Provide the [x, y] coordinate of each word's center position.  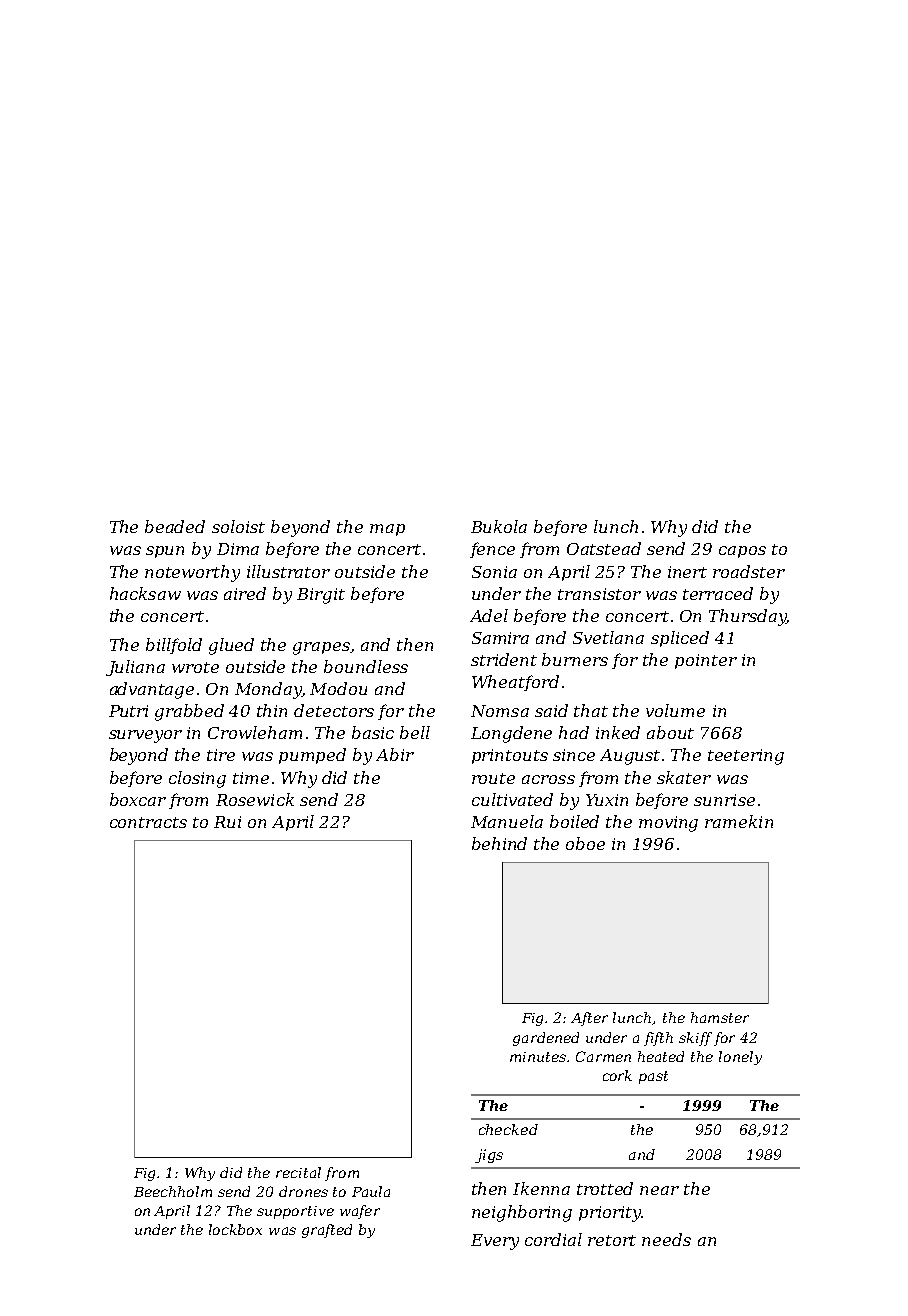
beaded [175, 526]
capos [742, 552]
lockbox [235, 1229]
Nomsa [500, 711]
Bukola [499, 526]
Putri [128, 711]
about [670, 732]
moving [668, 824]
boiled [574, 821]
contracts [148, 822]
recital [298, 1172]
